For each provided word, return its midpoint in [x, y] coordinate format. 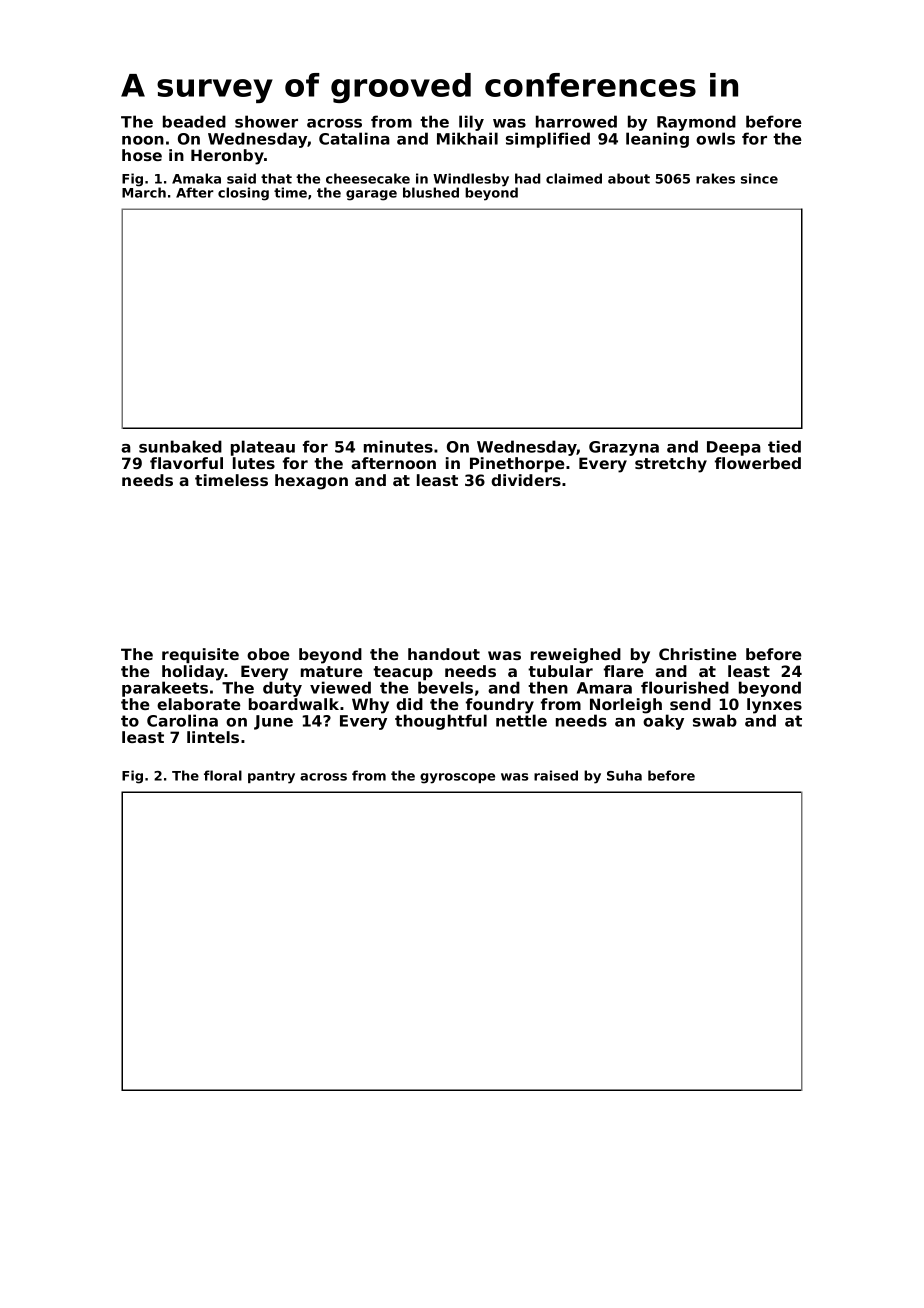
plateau [263, 448]
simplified [548, 140]
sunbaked [180, 446]
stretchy [671, 465]
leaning [657, 140]
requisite [200, 655]
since [759, 178]
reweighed [576, 656]
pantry [271, 777]
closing [243, 194]
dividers [526, 480]
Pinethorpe [517, 464]
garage [371, 195]
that [276, 178]
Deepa [734, 448]
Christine [698, 654]
